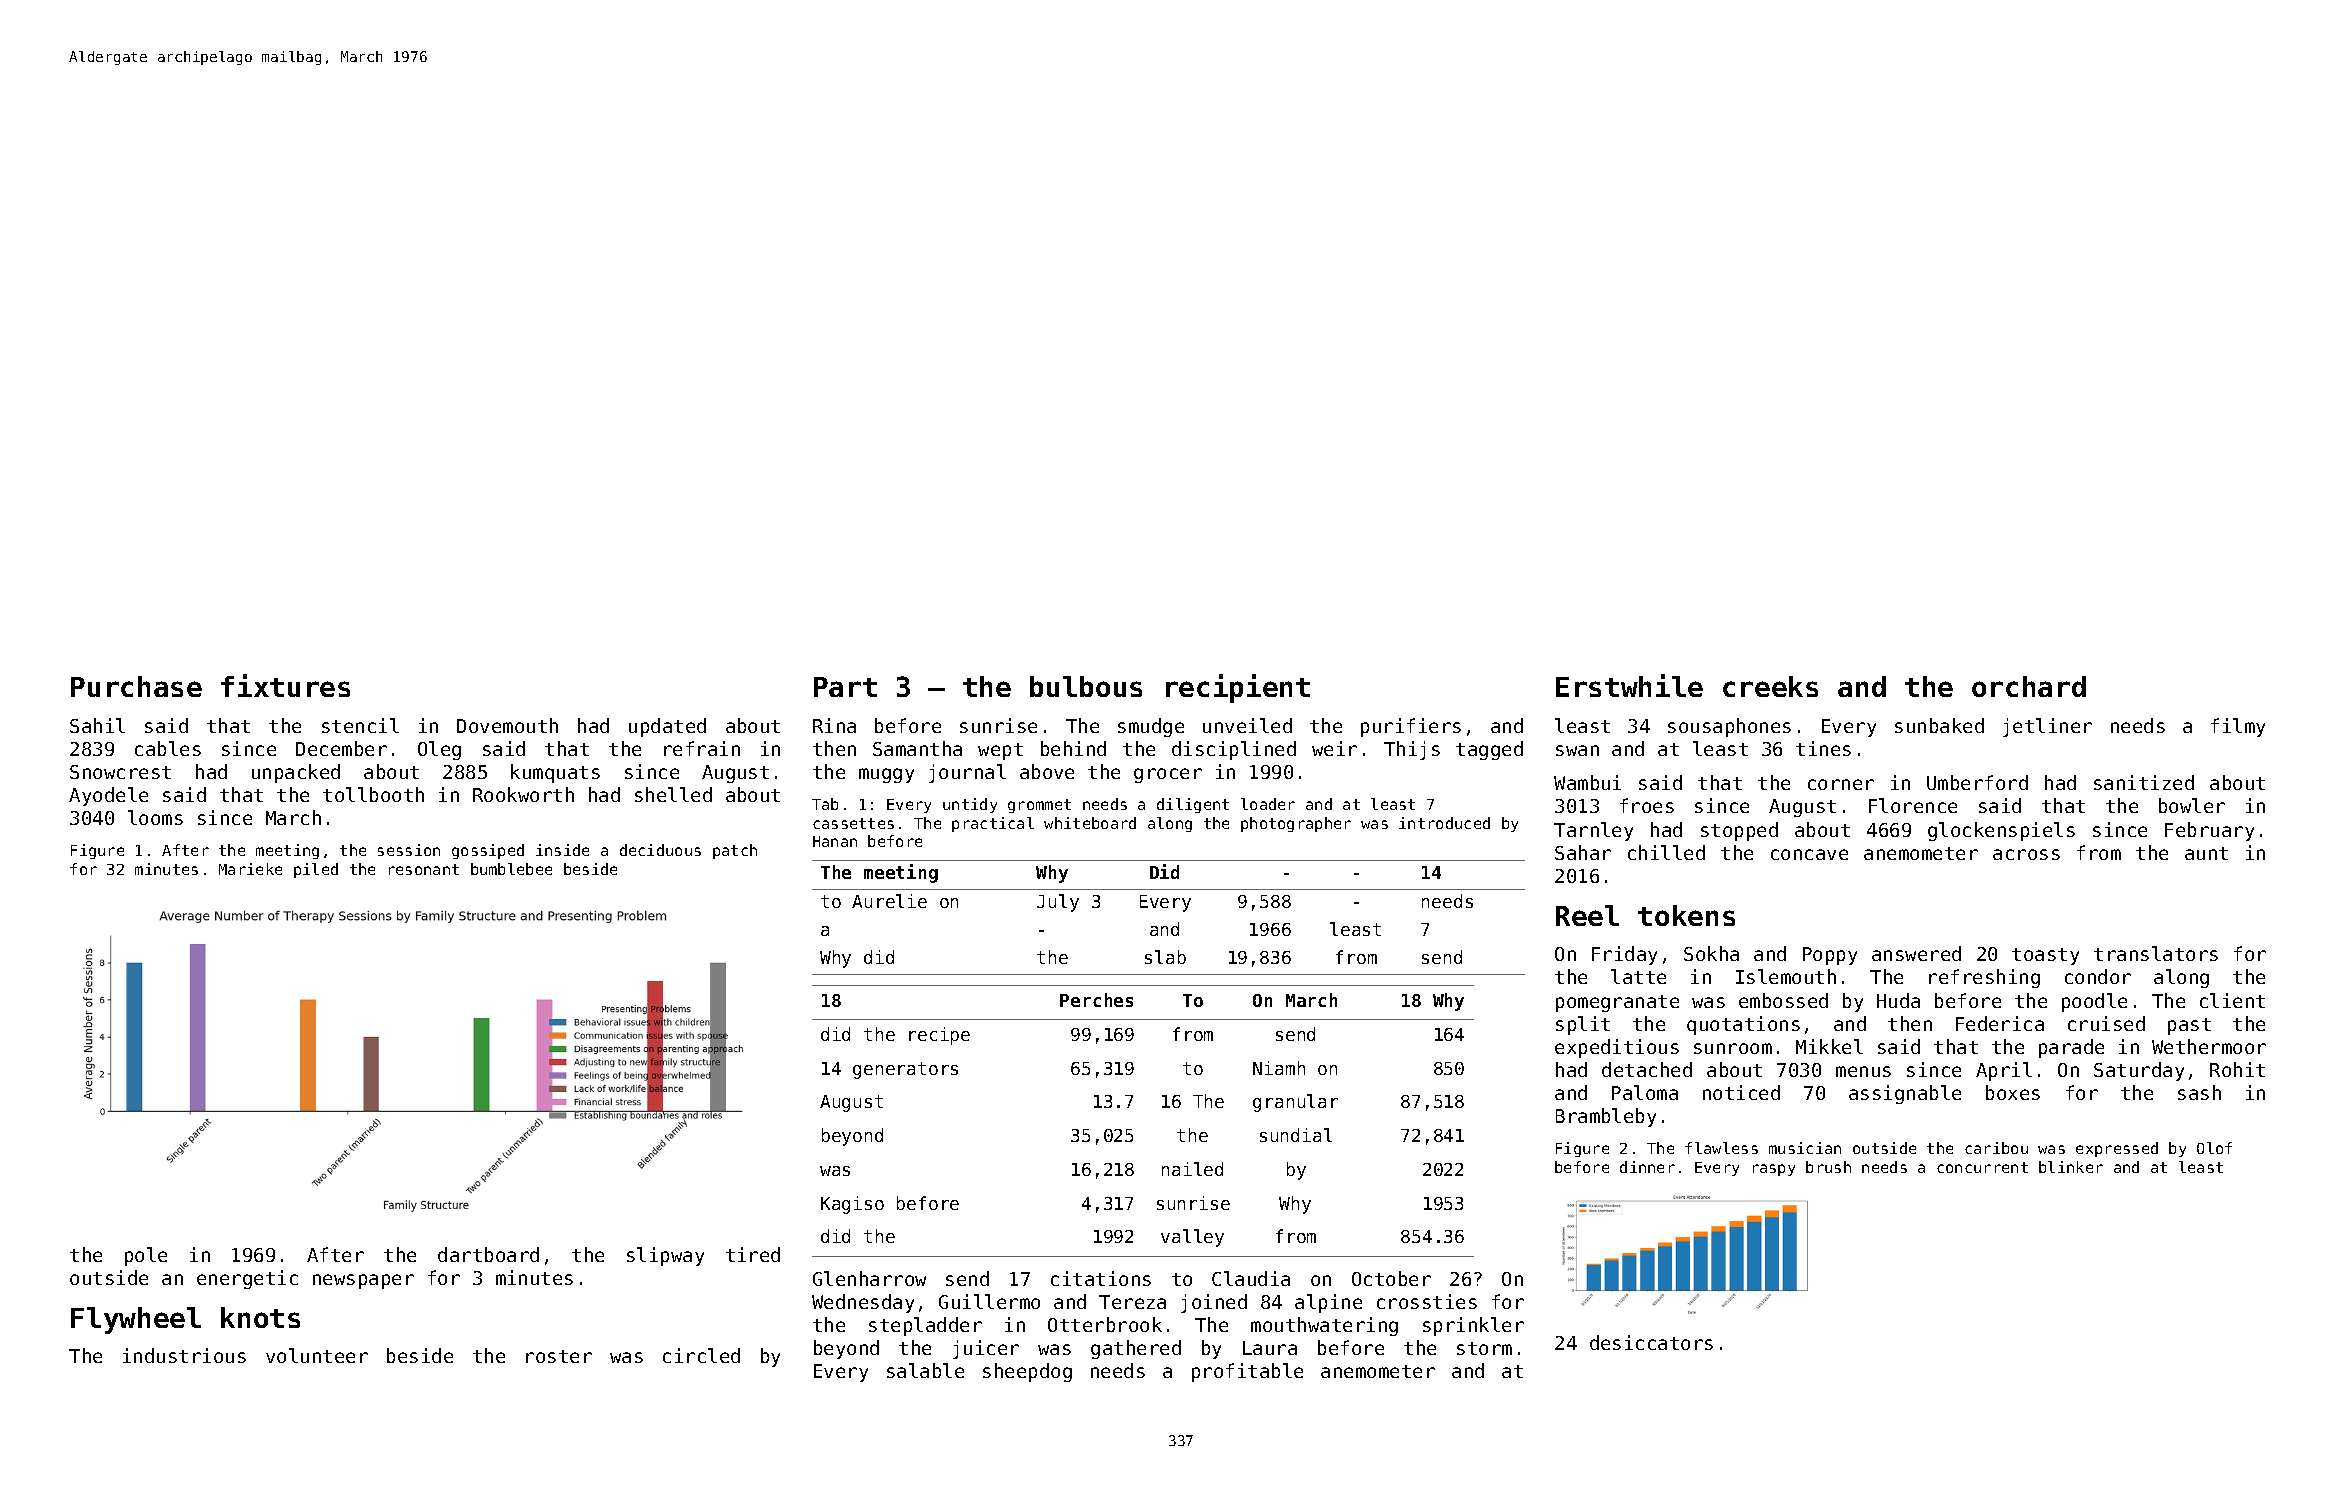  Describe the element at coordinates (939, 1036) in the screenshot. I see `recipe` at that location.
